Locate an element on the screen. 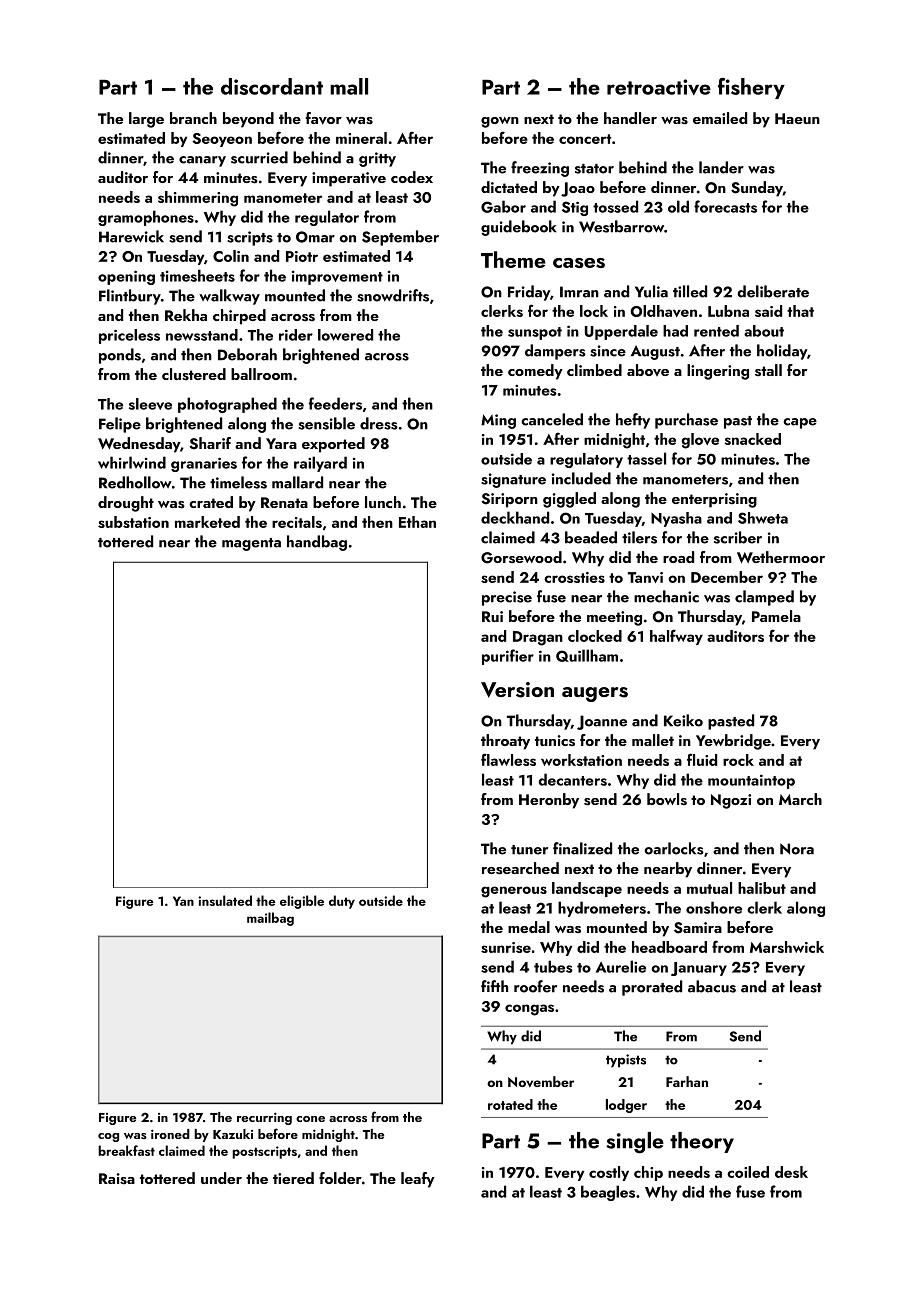 This screenshot has width=924, height=1308. discordant is located at coordinates (272, 86).
